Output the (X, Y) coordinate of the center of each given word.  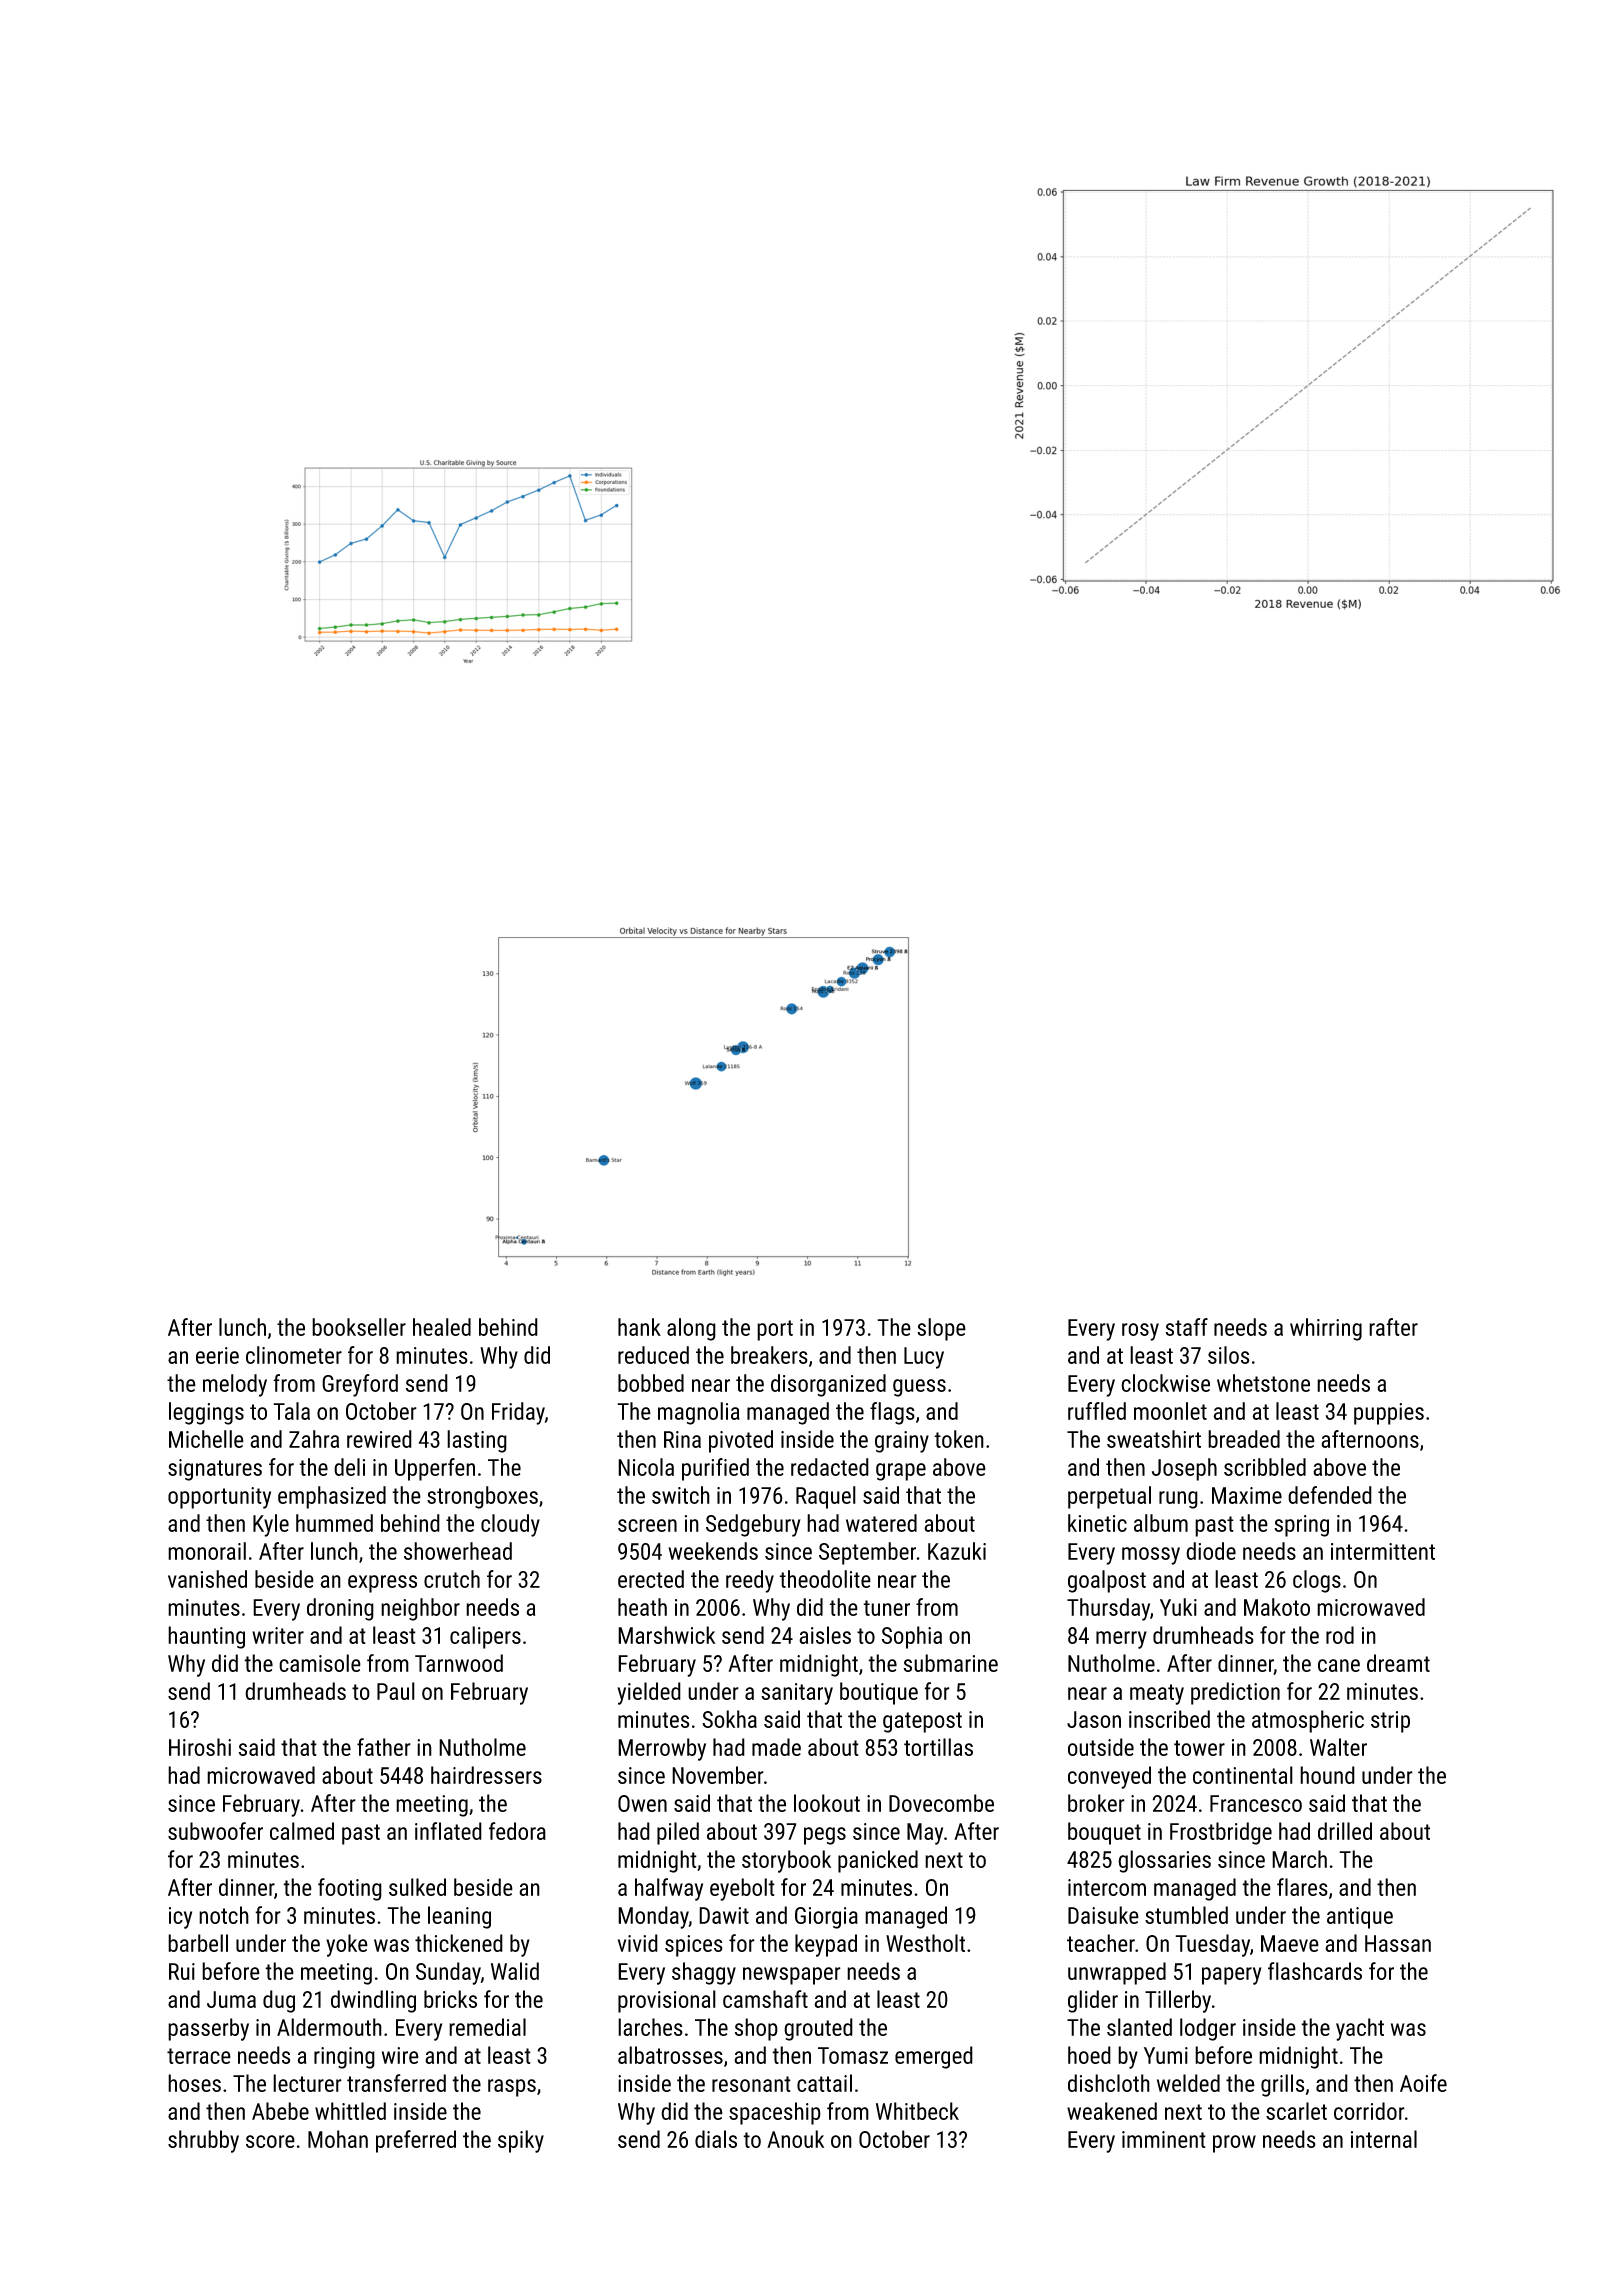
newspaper (792, 1976)
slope (941, 1329)
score (270, 2141)
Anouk (795, 2139)
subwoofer (215, 1831)
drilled (1345, 1831)
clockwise (1165, 1383)
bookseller (359, 1327)
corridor (1369, 2111)
